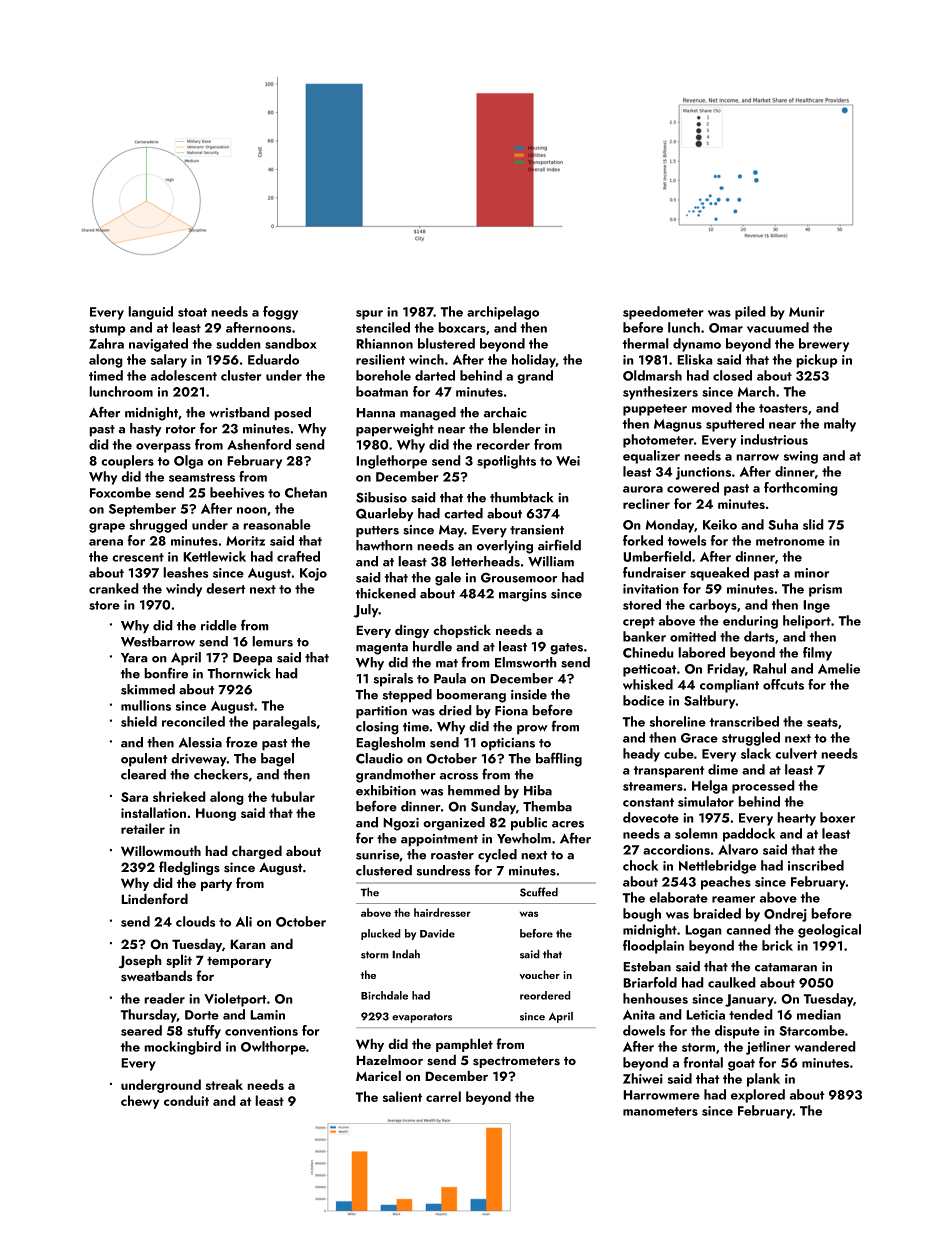  Describe the element at coordinates (503, 313) in the screenshot. I see `archipelago` at that location.
